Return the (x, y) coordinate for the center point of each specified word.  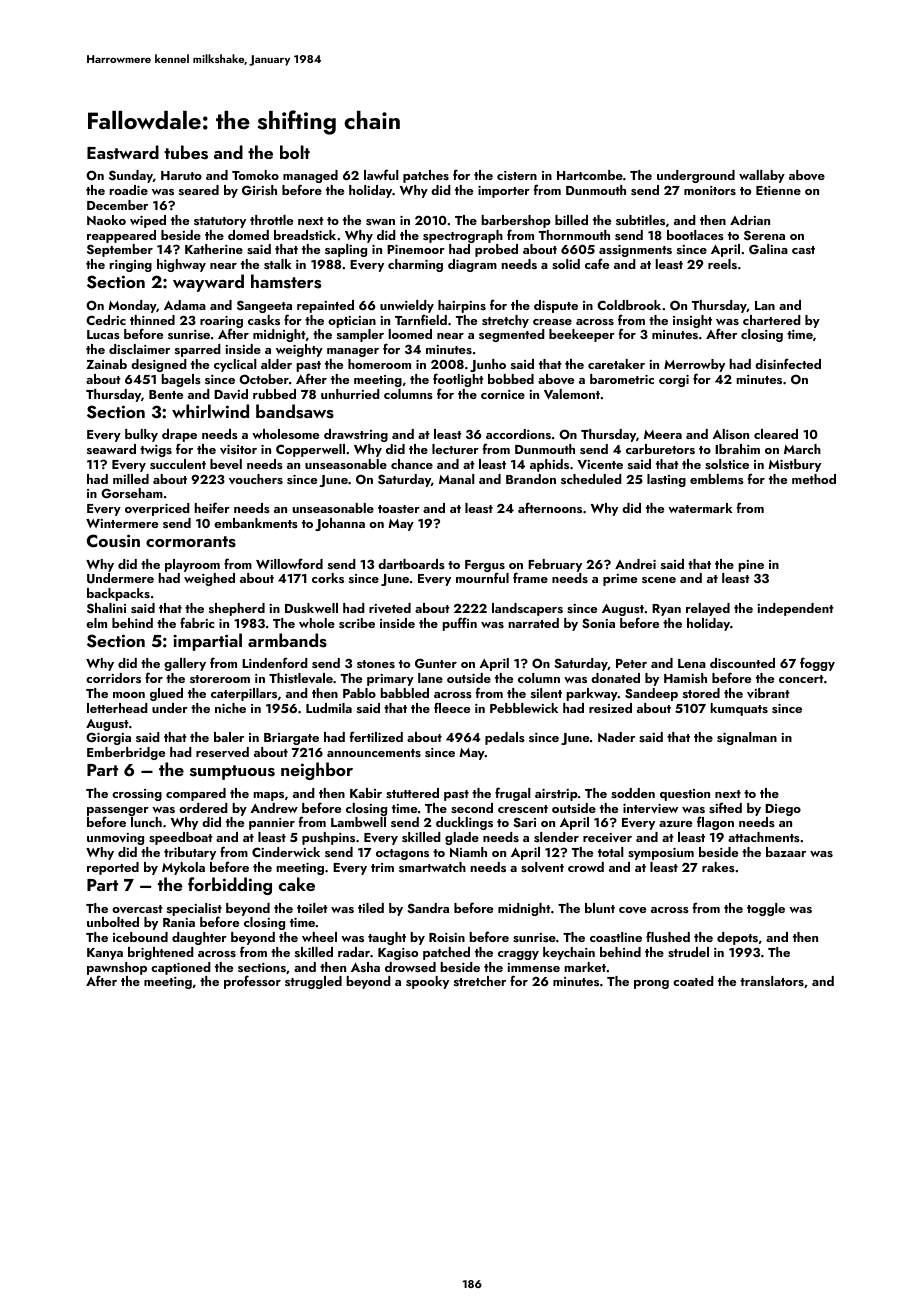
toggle (766, 909)
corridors (113, 678)
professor (252, 982)
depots (737, 938)
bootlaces (695, 235)
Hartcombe (590, 175)
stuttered (412, 793)
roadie (129, 190)
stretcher (480, 981)
